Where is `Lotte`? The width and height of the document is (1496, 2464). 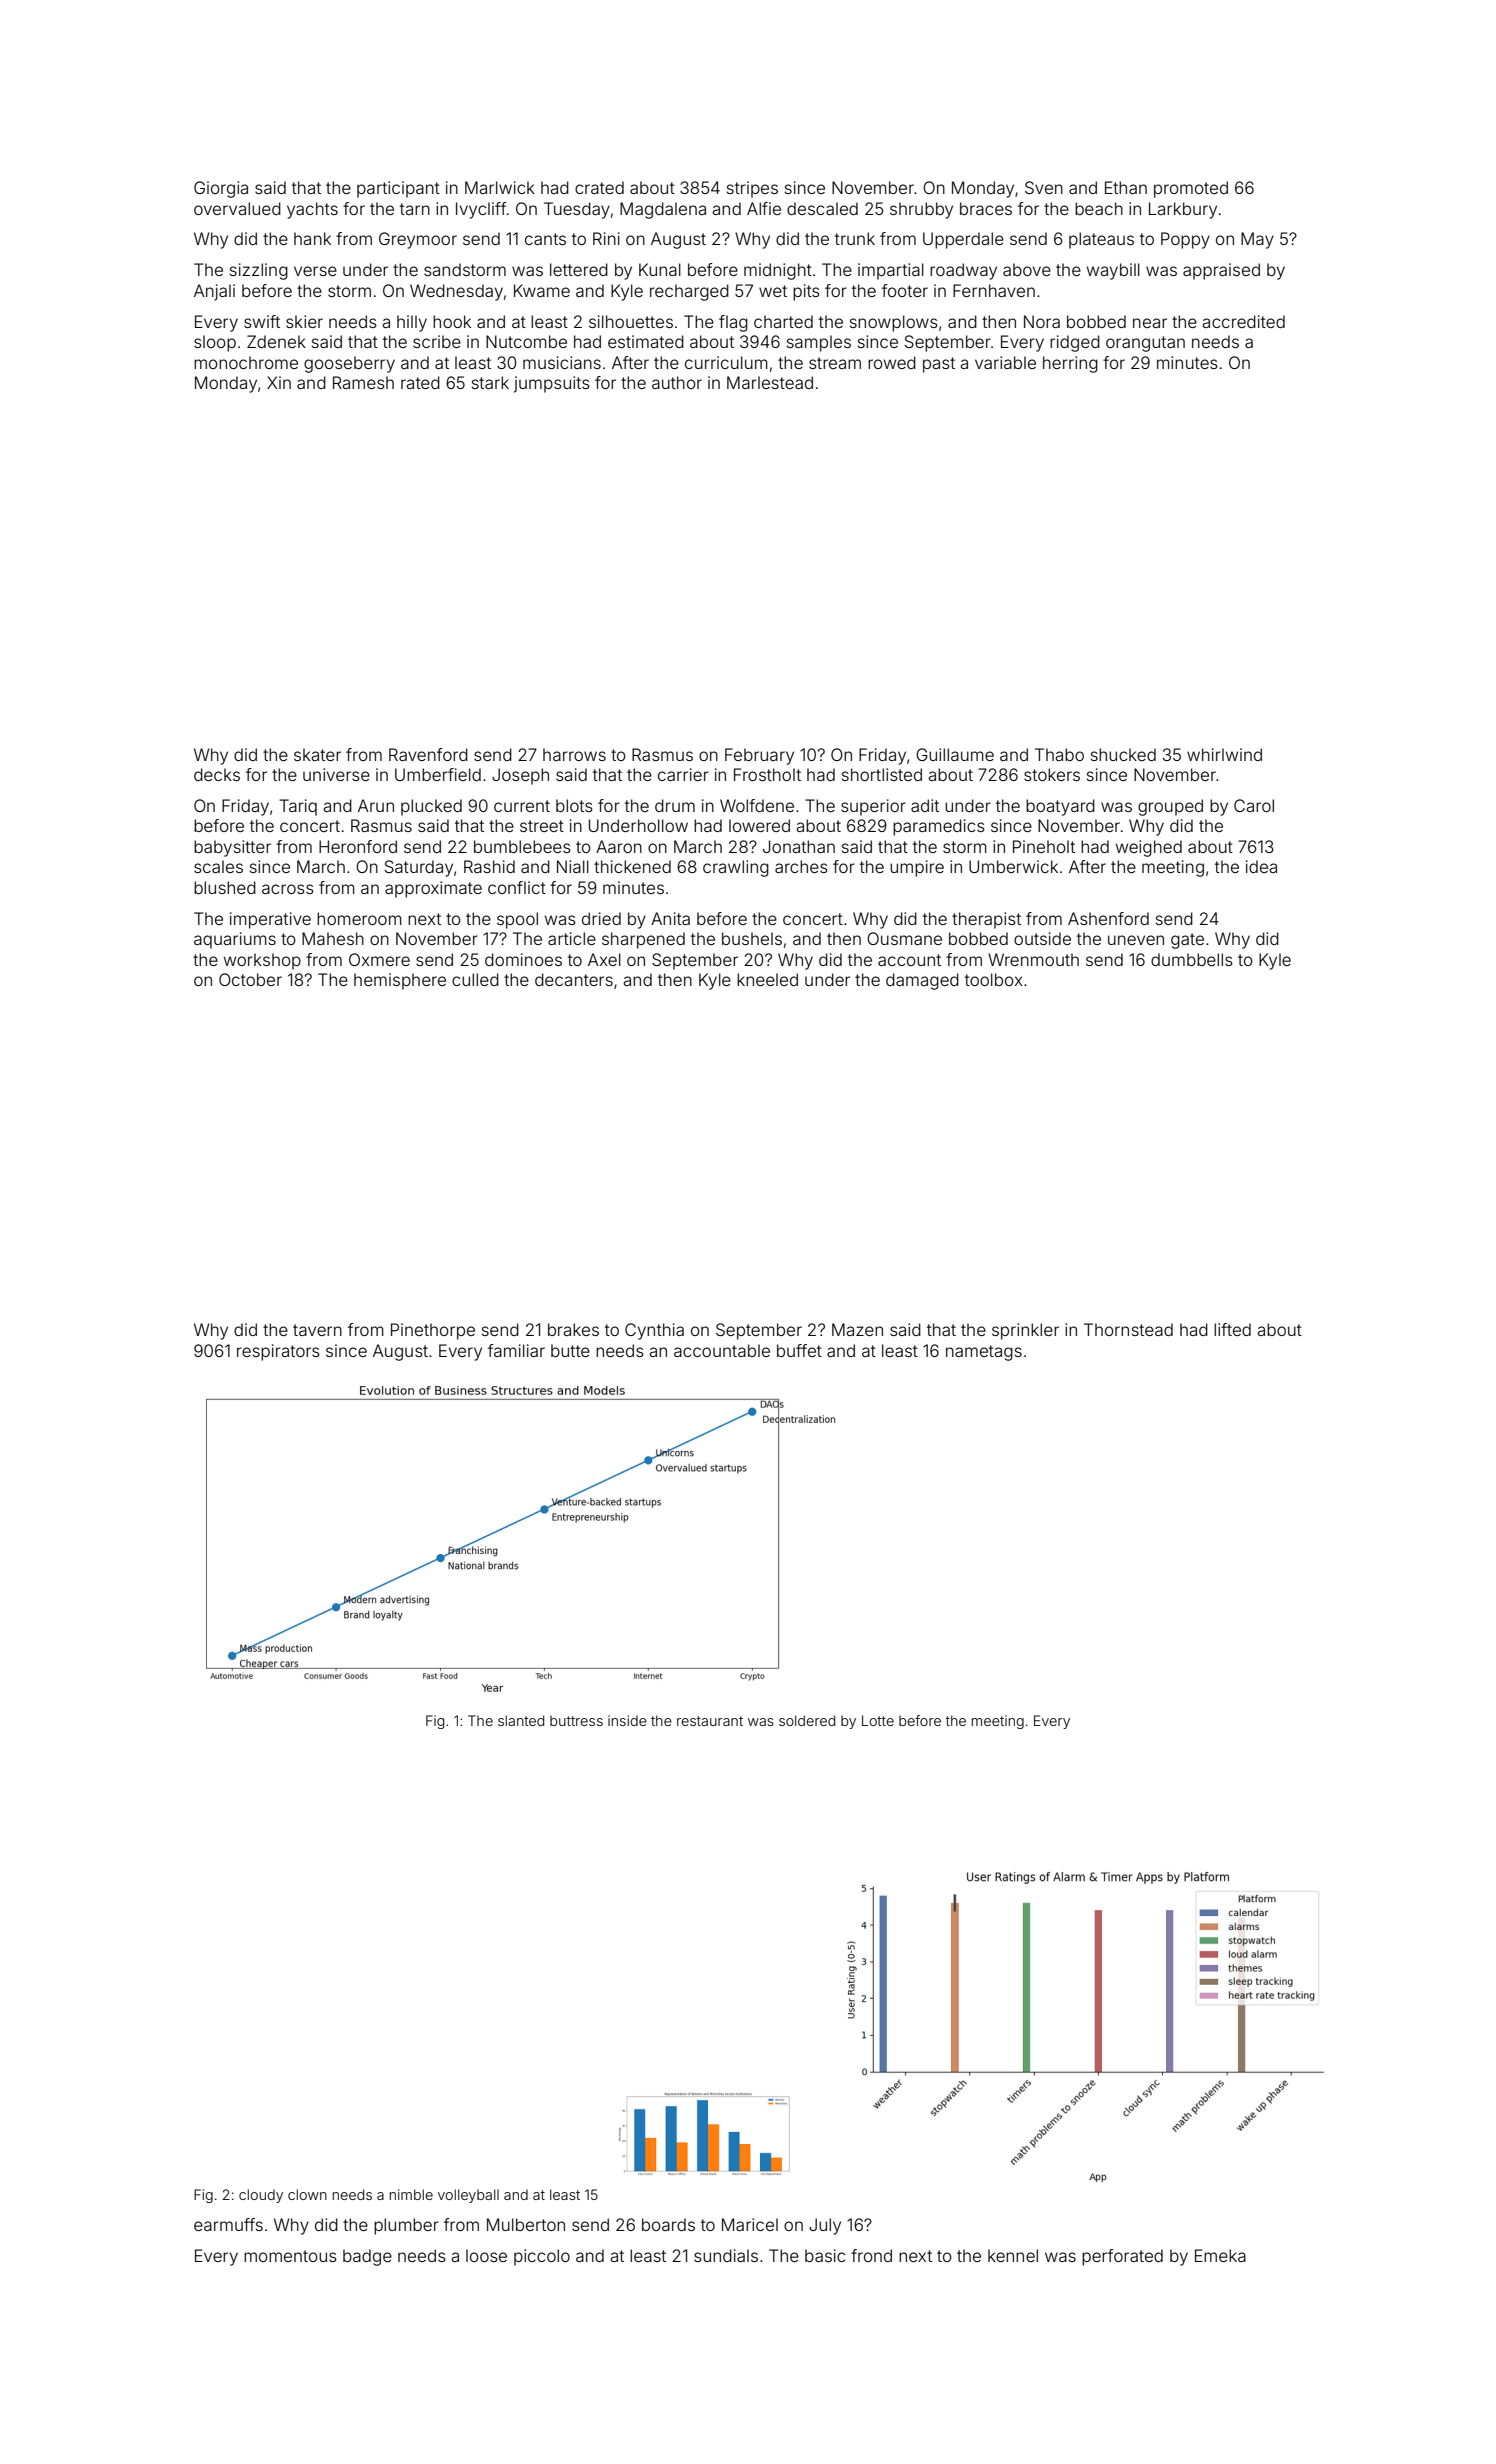
Lotte is located at coordinates (878, 1720).
